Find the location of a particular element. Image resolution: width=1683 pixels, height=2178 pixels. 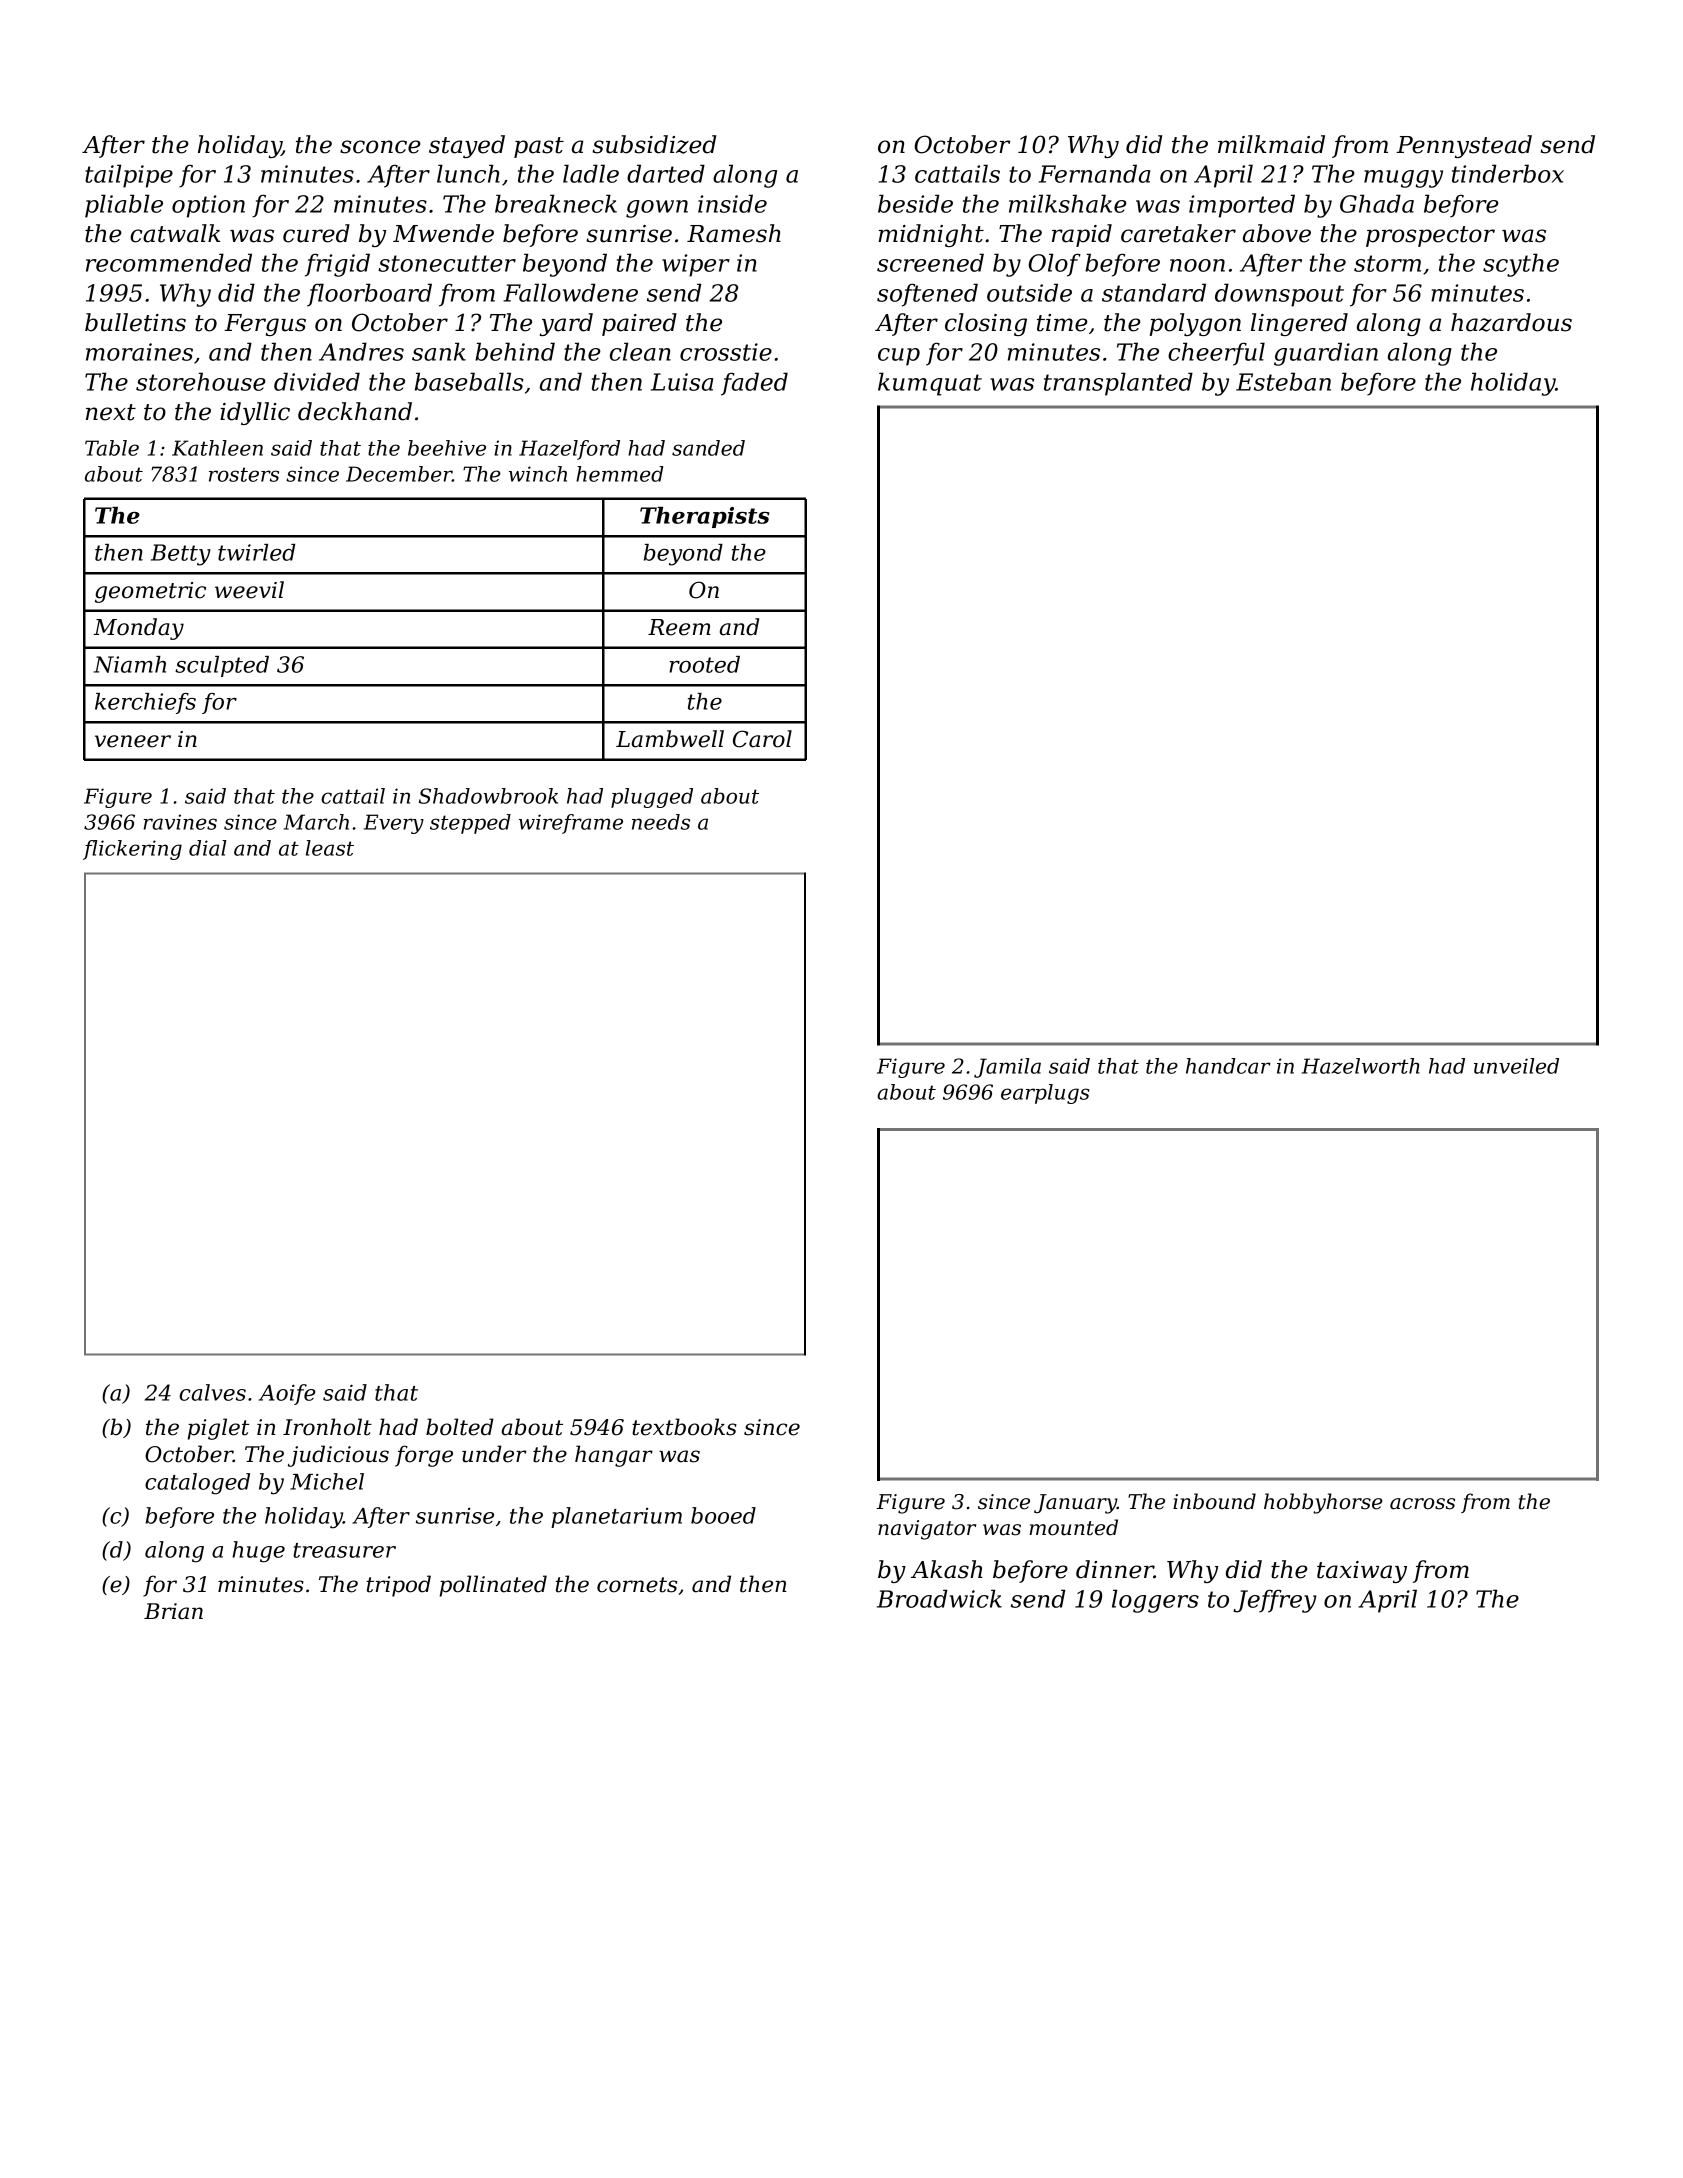

cataloged is located at coordinates (197, 1484).
